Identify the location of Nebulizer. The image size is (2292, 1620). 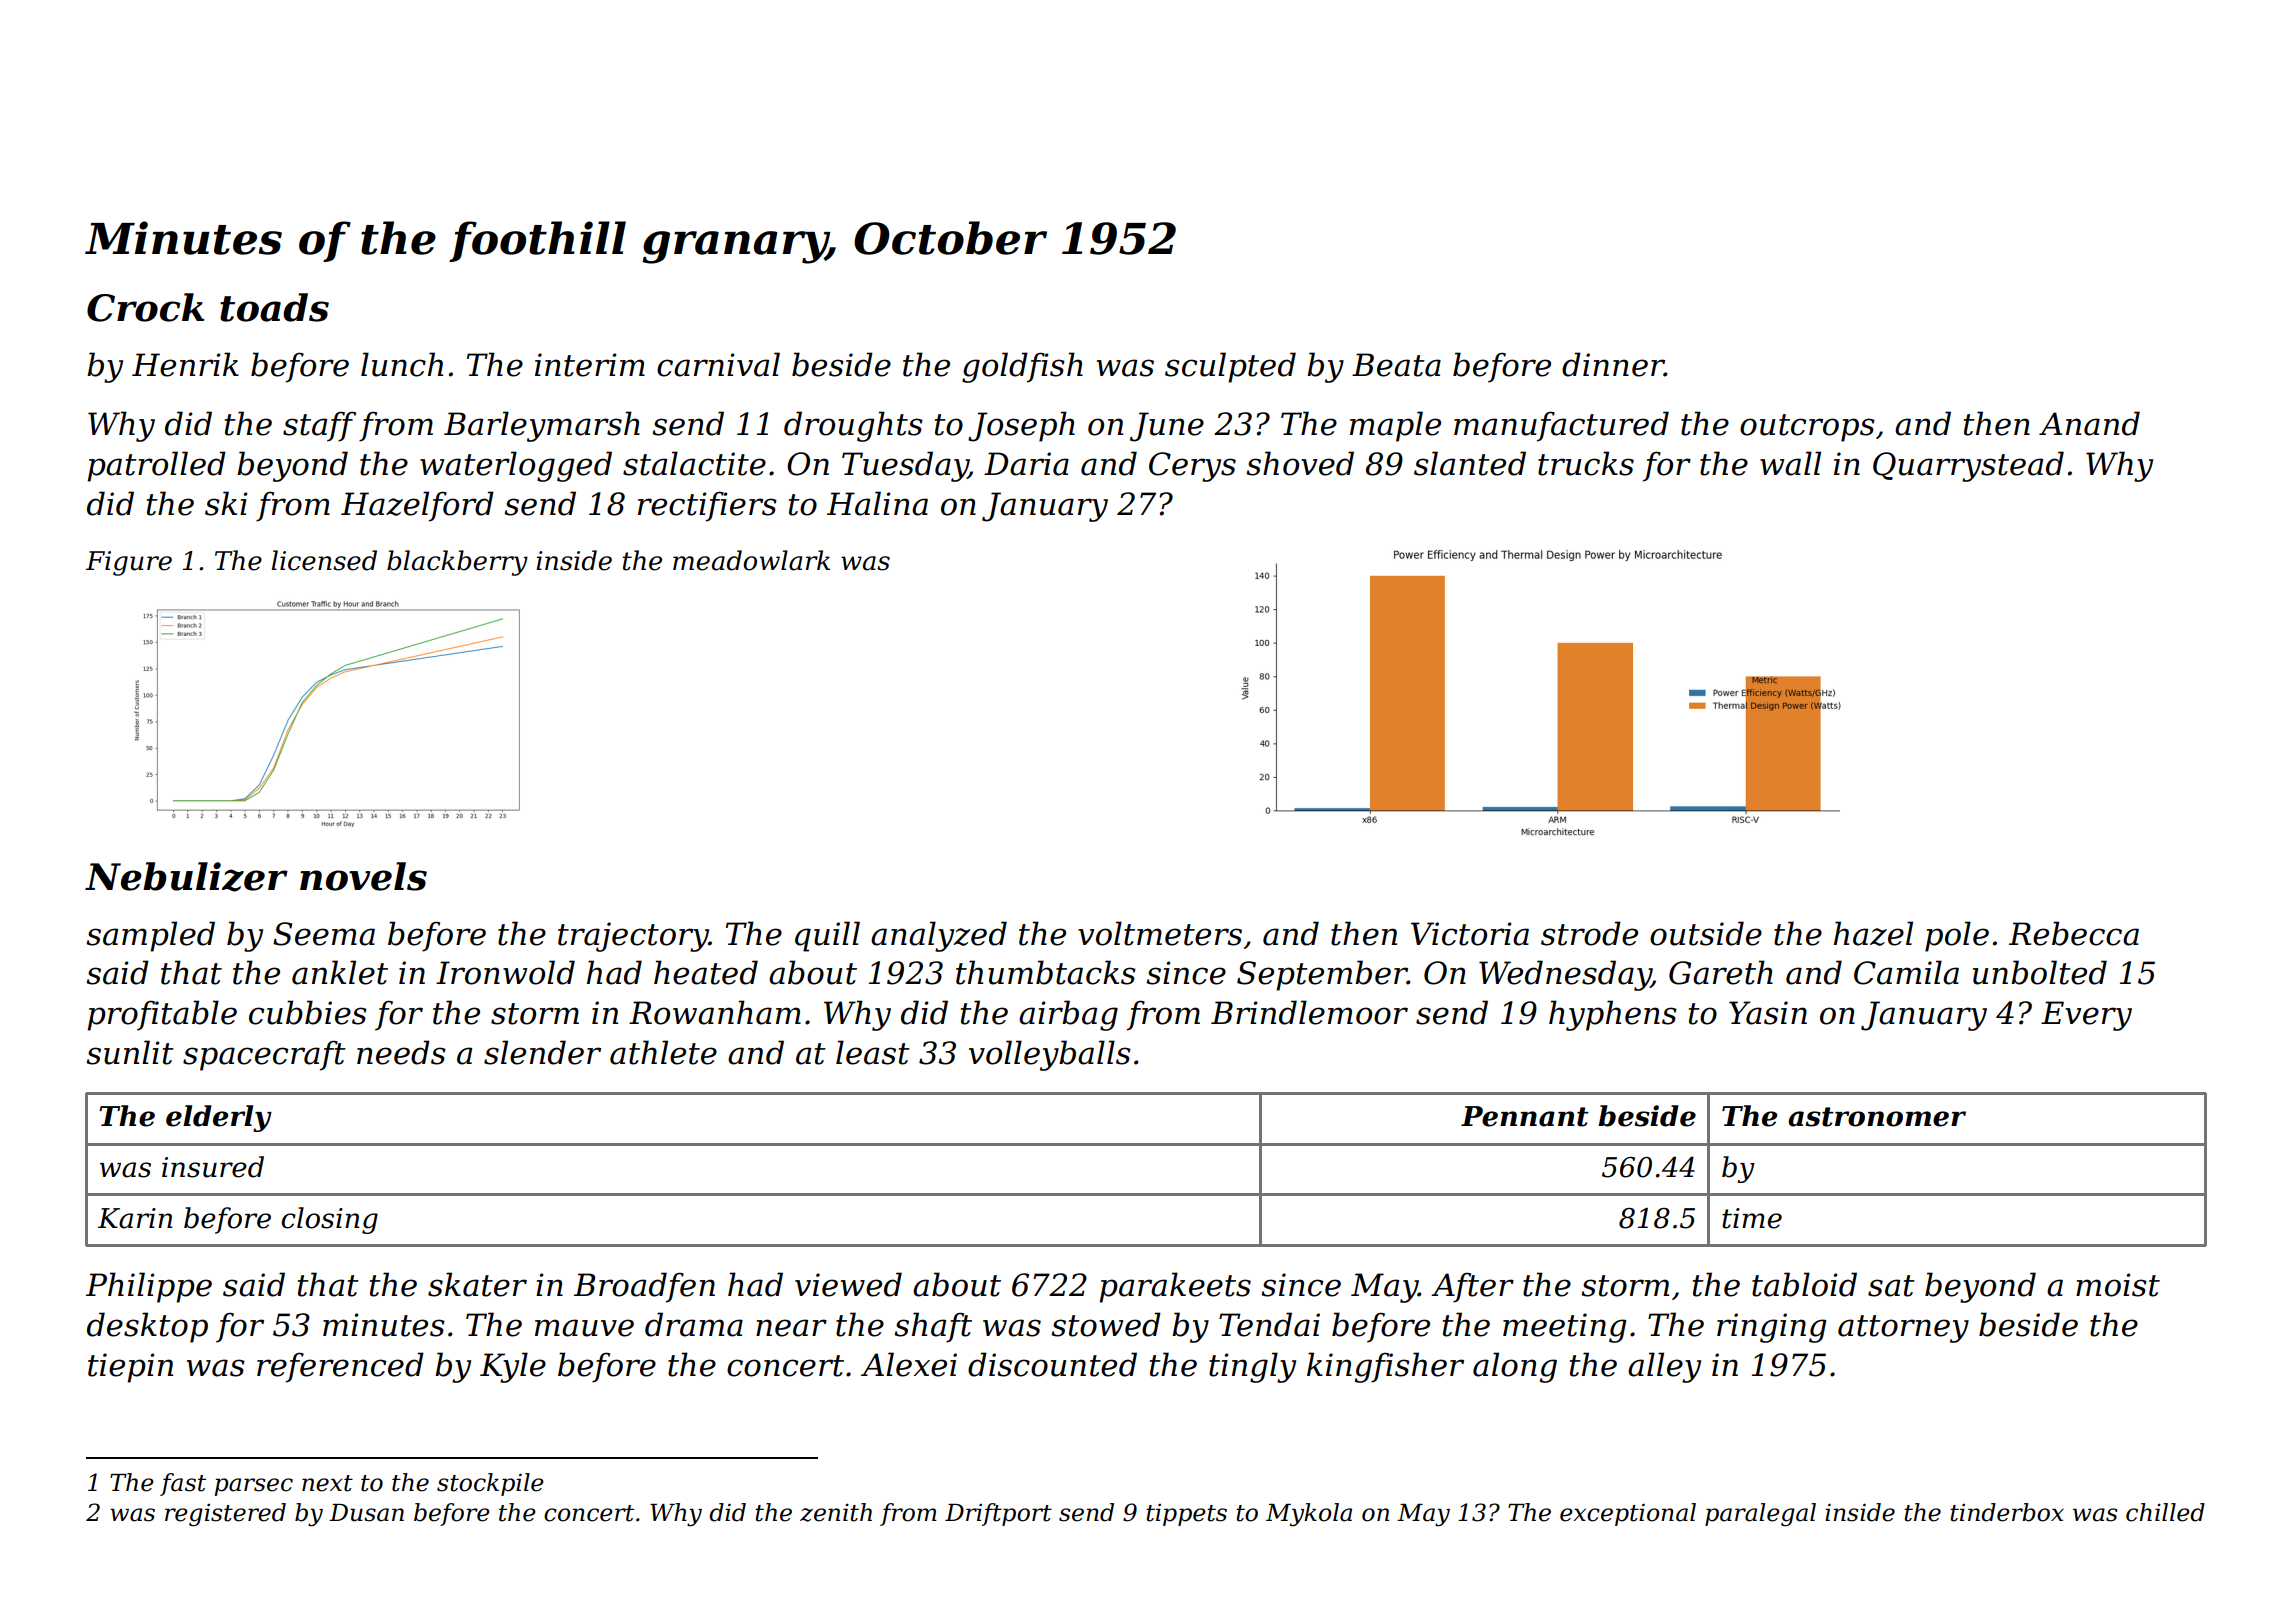
(186, 877).
